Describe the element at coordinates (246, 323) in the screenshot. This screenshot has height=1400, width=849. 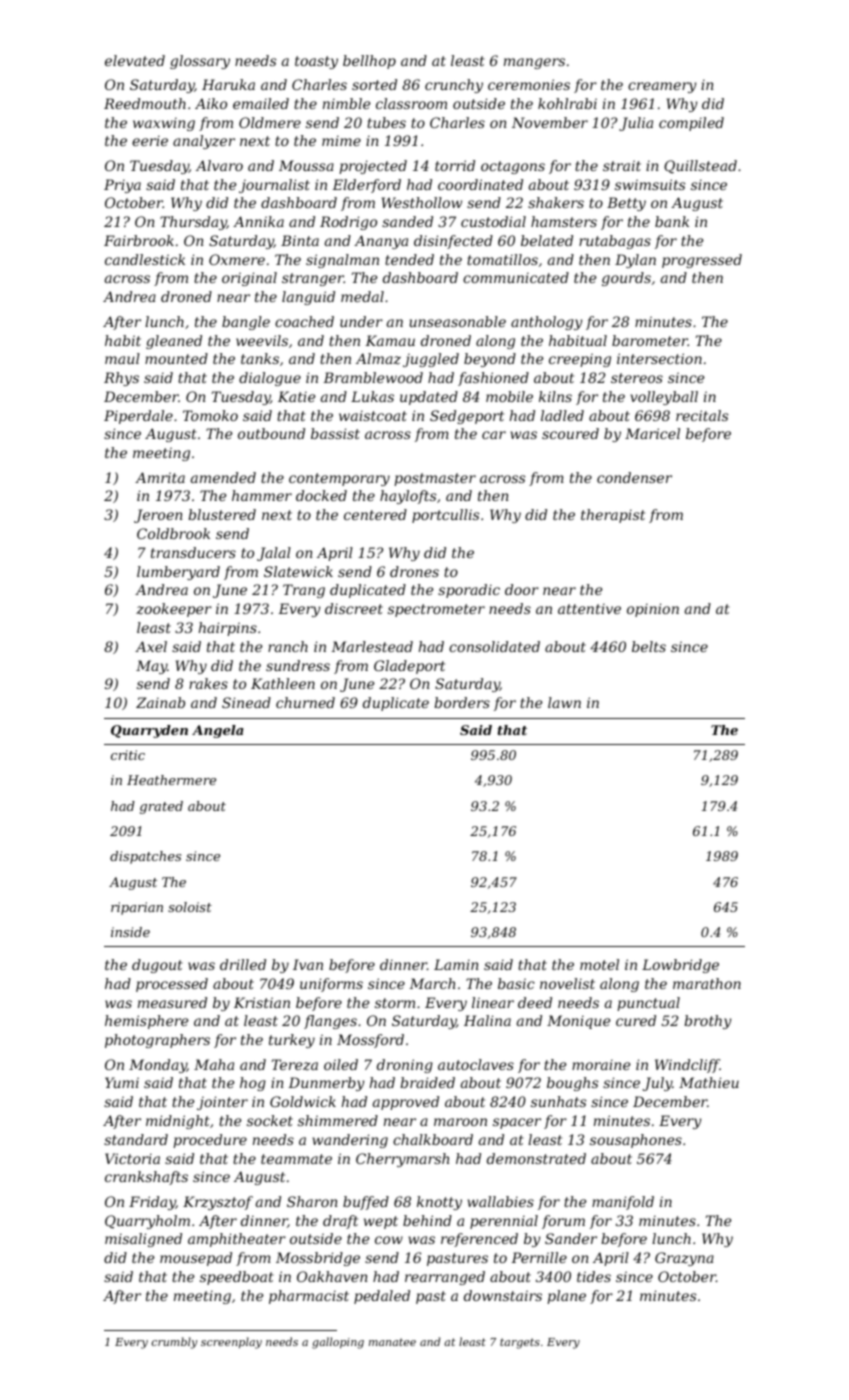
I see `bangle` at that location.
